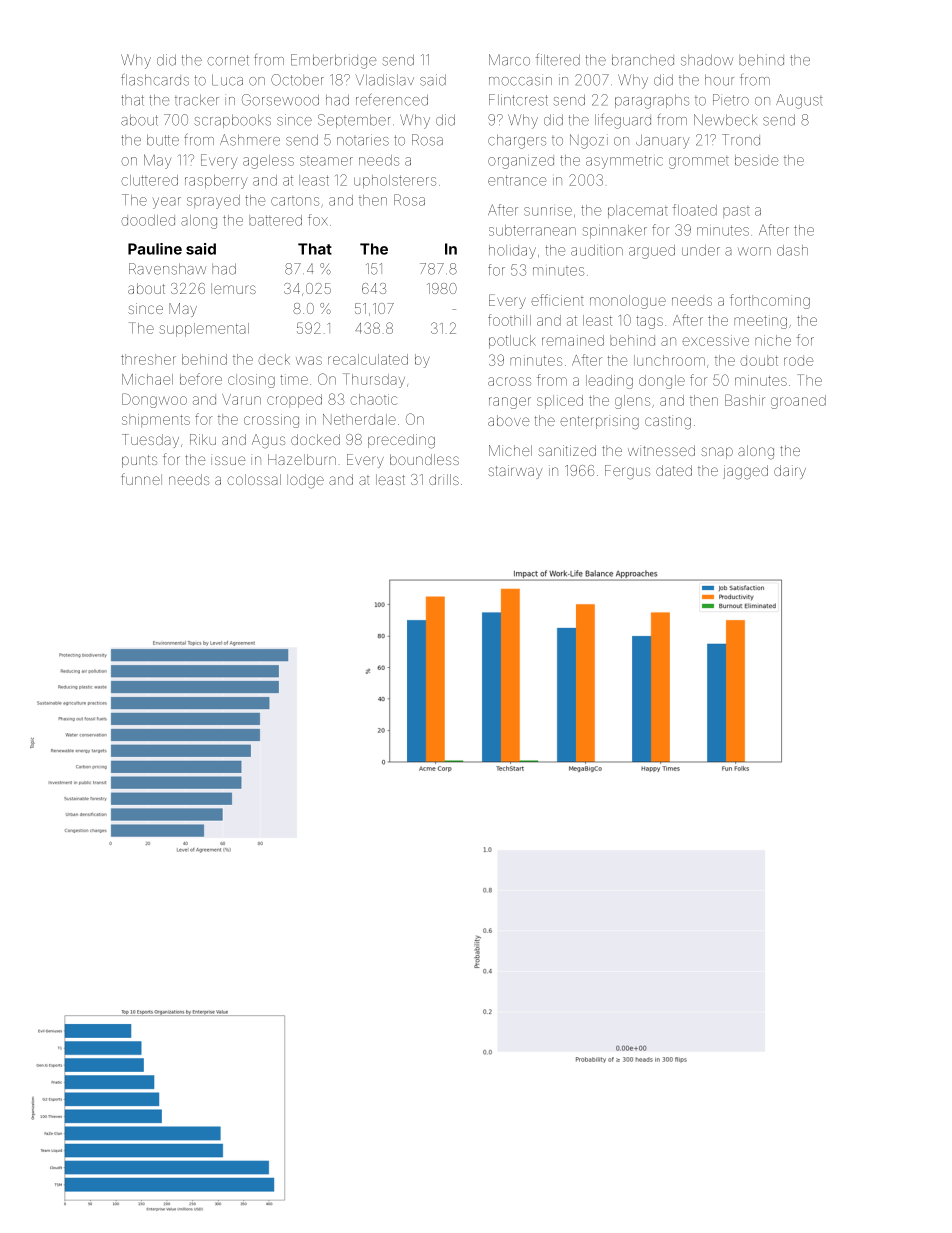 This screenshot has width=952, height=1233. I want to click on flashcards, so click(155, 80).
